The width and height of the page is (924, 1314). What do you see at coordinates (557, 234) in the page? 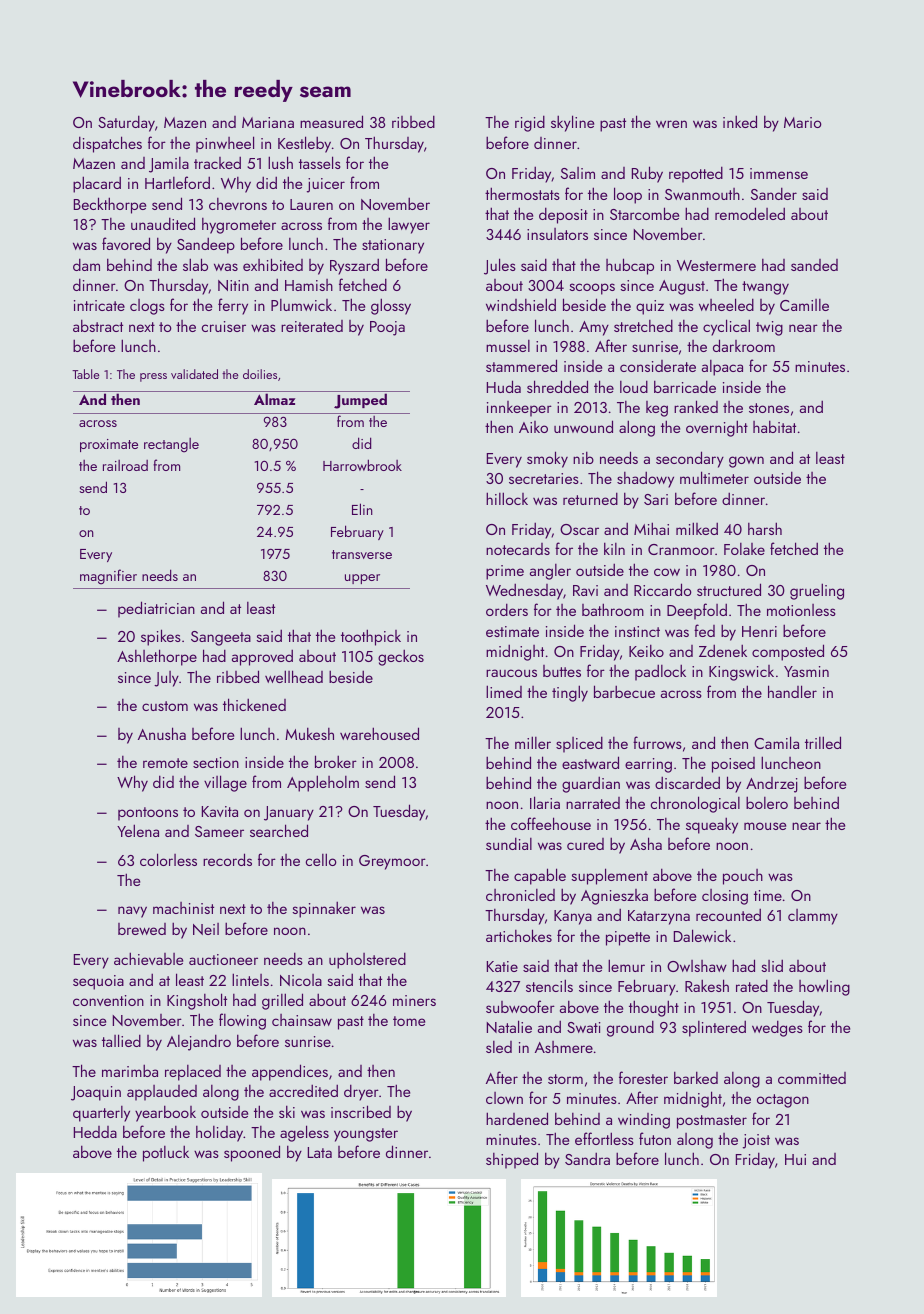
I see `insulators` at bounding box center [557, 234].
